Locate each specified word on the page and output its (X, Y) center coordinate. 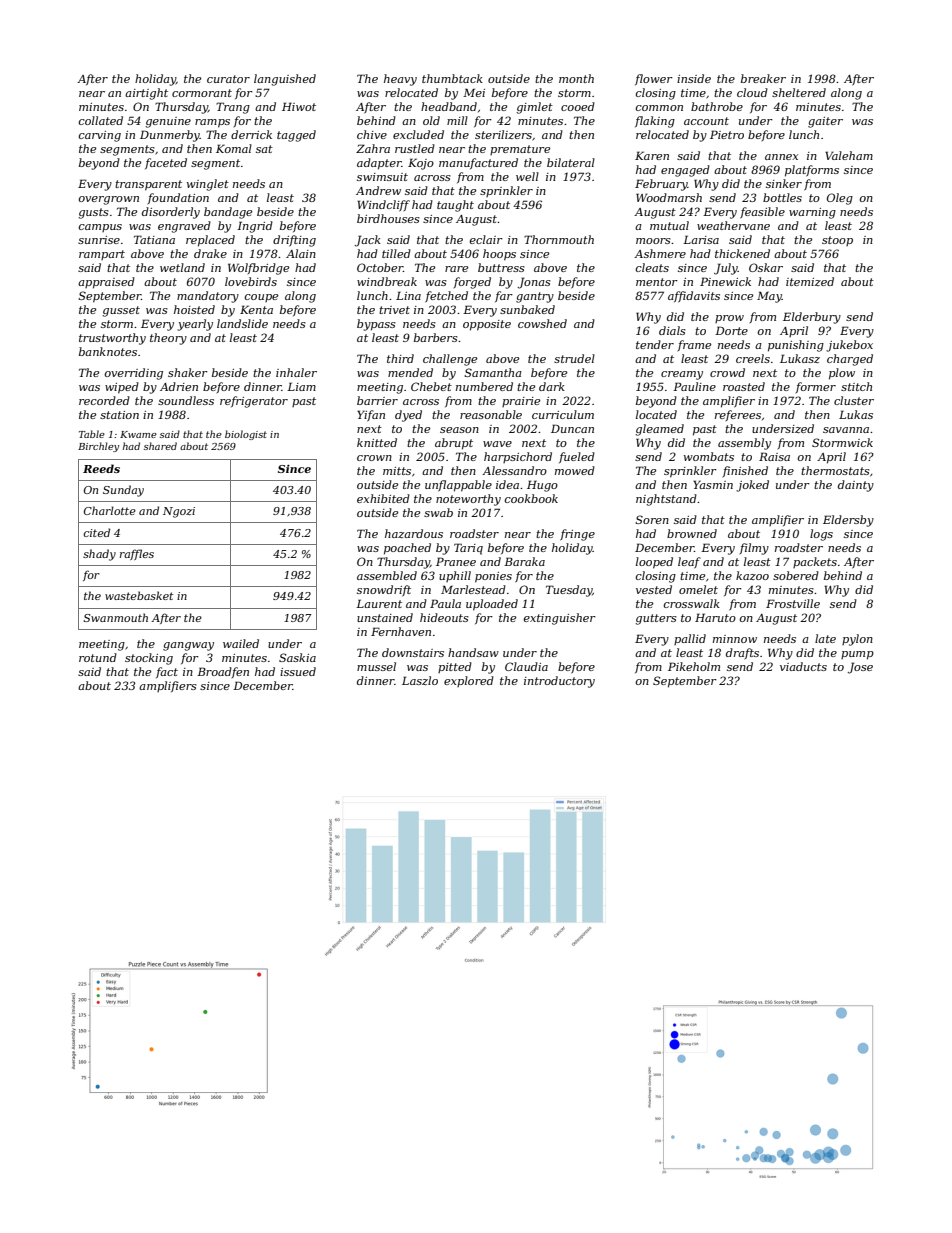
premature (520, 150)
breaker (763, 78)
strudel (574, 358)
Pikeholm (694, 666)
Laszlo (420, 680)
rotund (98, 657)
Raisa (774, 456)
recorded (104, 400)
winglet (208, 185)
